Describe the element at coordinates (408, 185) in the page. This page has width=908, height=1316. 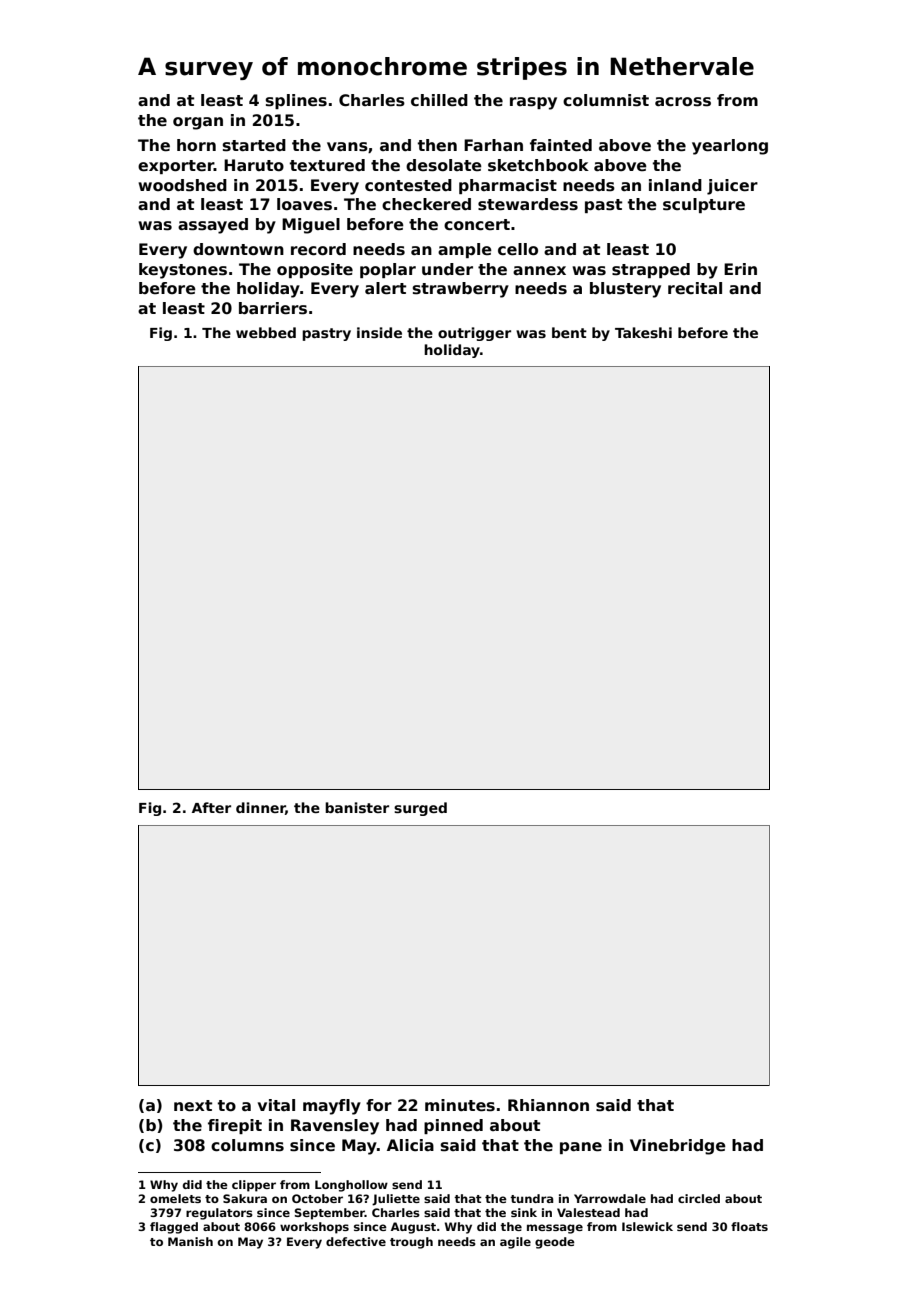
I see `contested` at that location.
